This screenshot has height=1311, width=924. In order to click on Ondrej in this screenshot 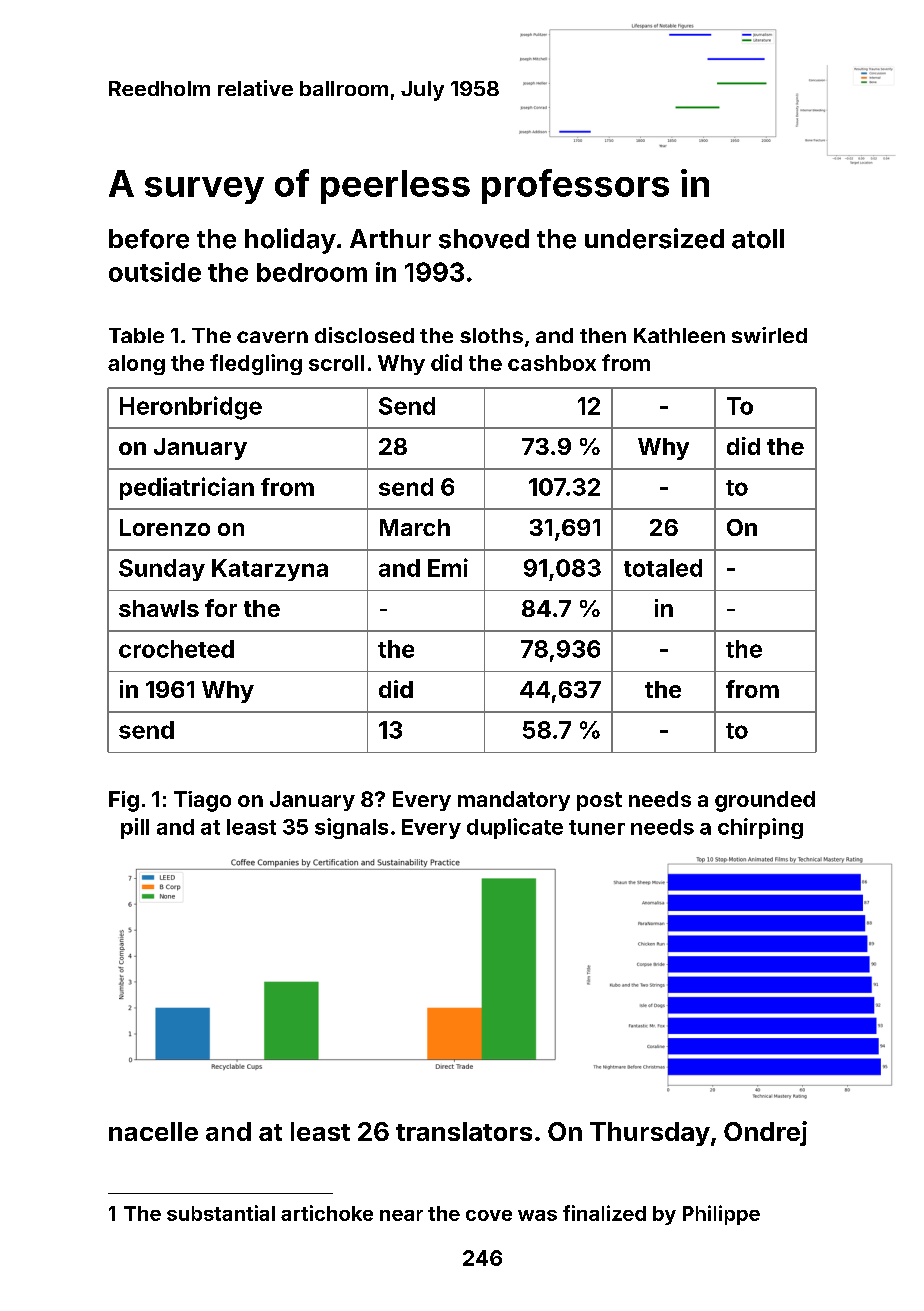, I will do `click(765, 1133)`.
